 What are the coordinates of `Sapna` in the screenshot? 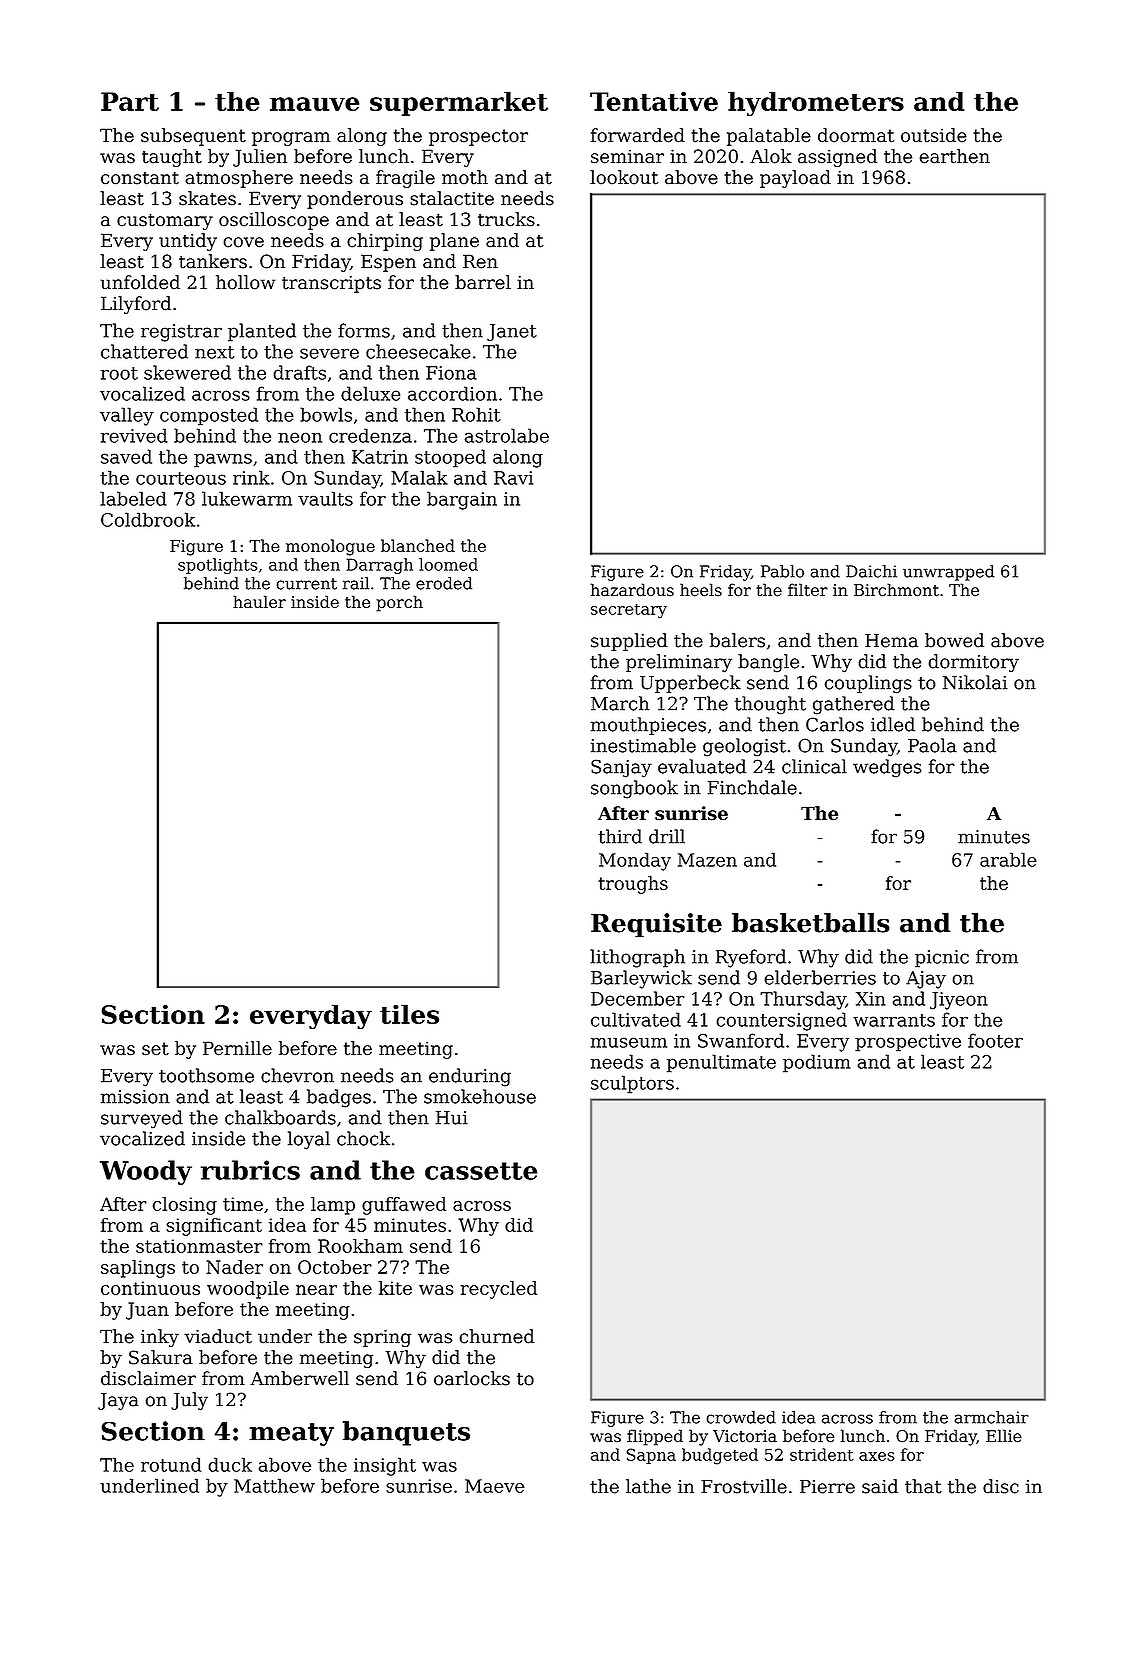 It's located at (651, 1456).
